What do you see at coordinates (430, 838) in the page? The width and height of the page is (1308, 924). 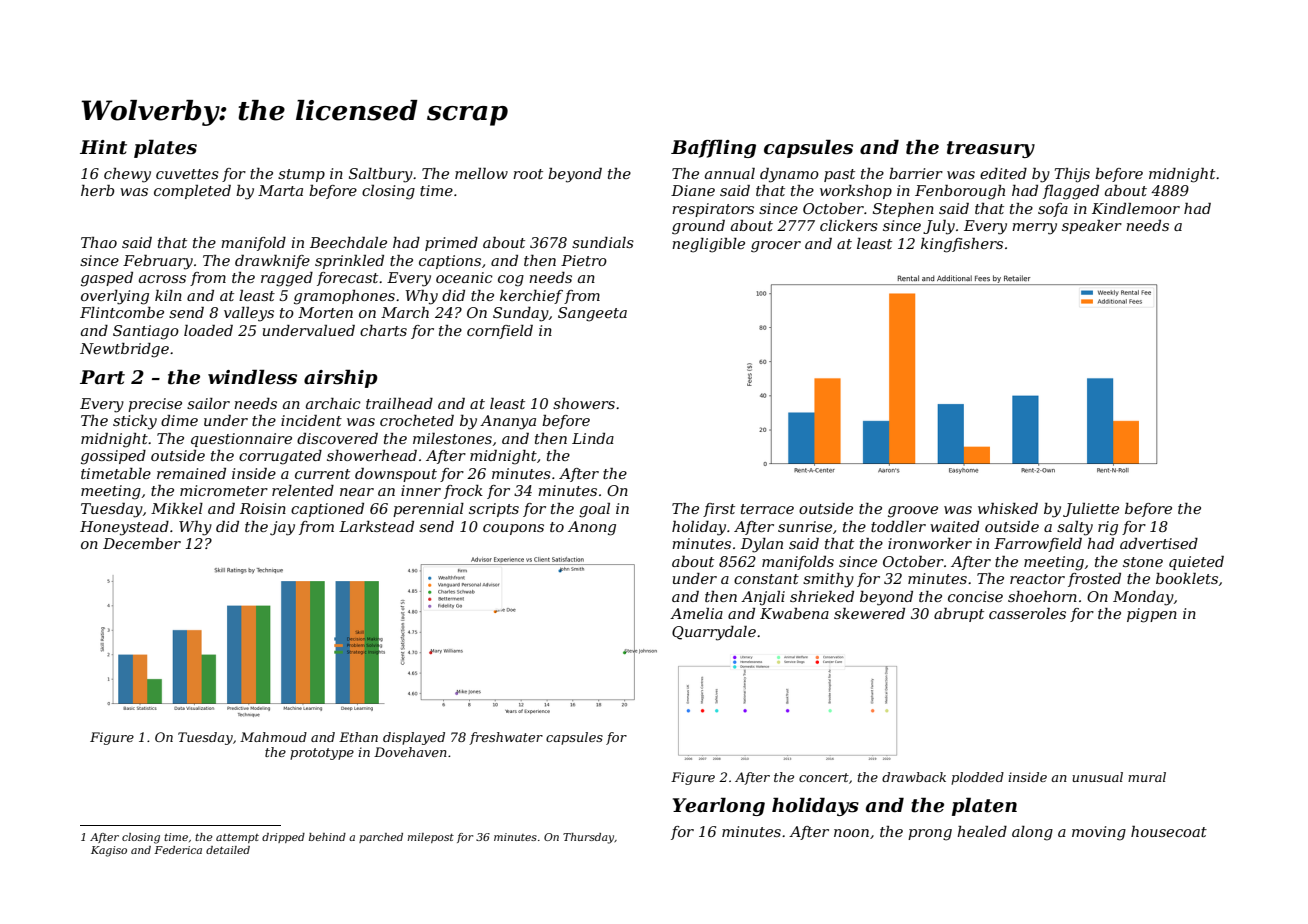 I see `milepost` at bounding box center [430, 838].
